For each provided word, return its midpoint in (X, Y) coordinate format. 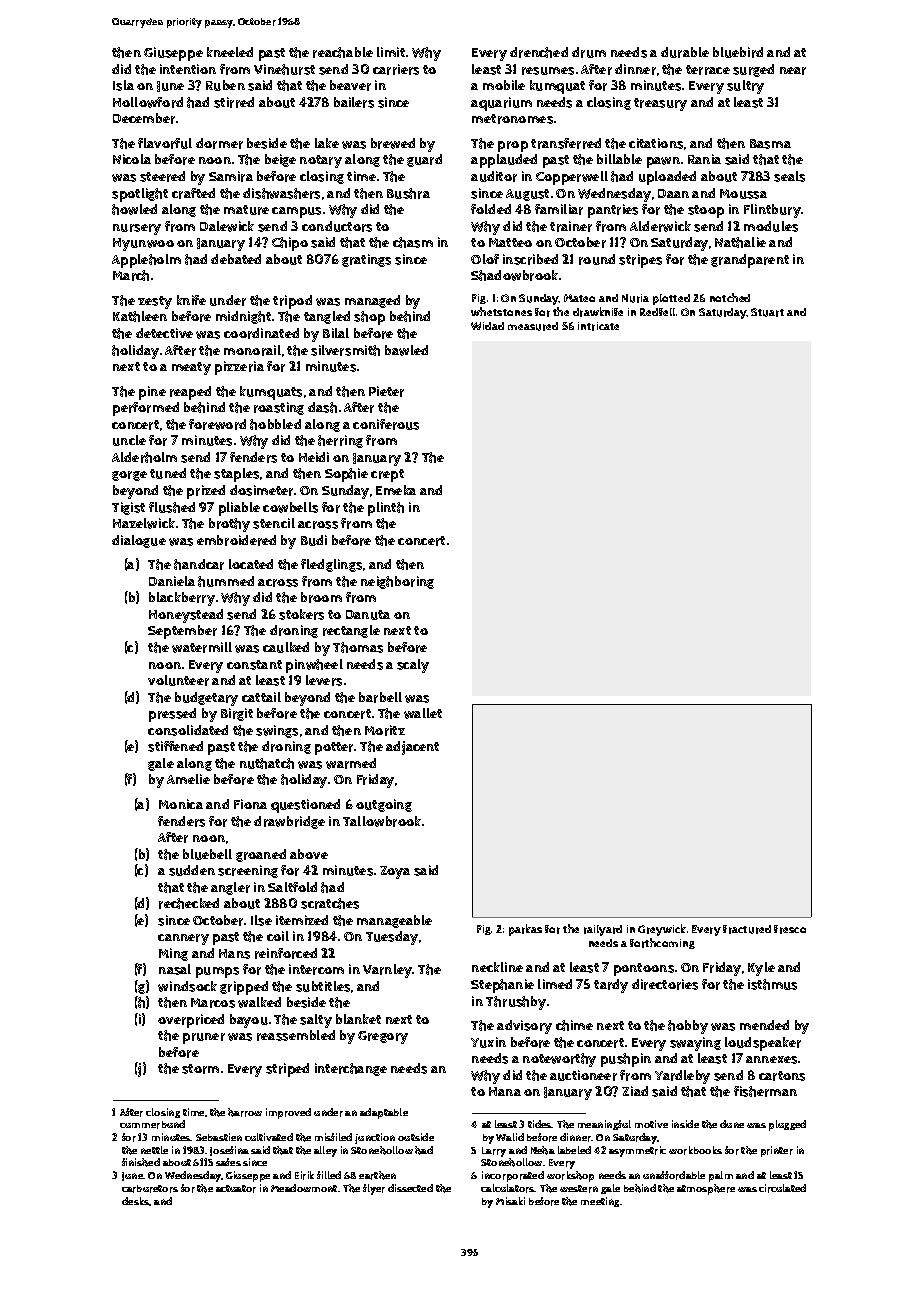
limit (391, 52)
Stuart (767, 312)
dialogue (139, 541)
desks (136, 1201)
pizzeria (239, 368)
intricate (598, 326)
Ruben (225, 85)
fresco (790, 929)
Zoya (395, 872)
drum (589, 52)
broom (321, 597)
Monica (181, 804)
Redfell (657, 312)
